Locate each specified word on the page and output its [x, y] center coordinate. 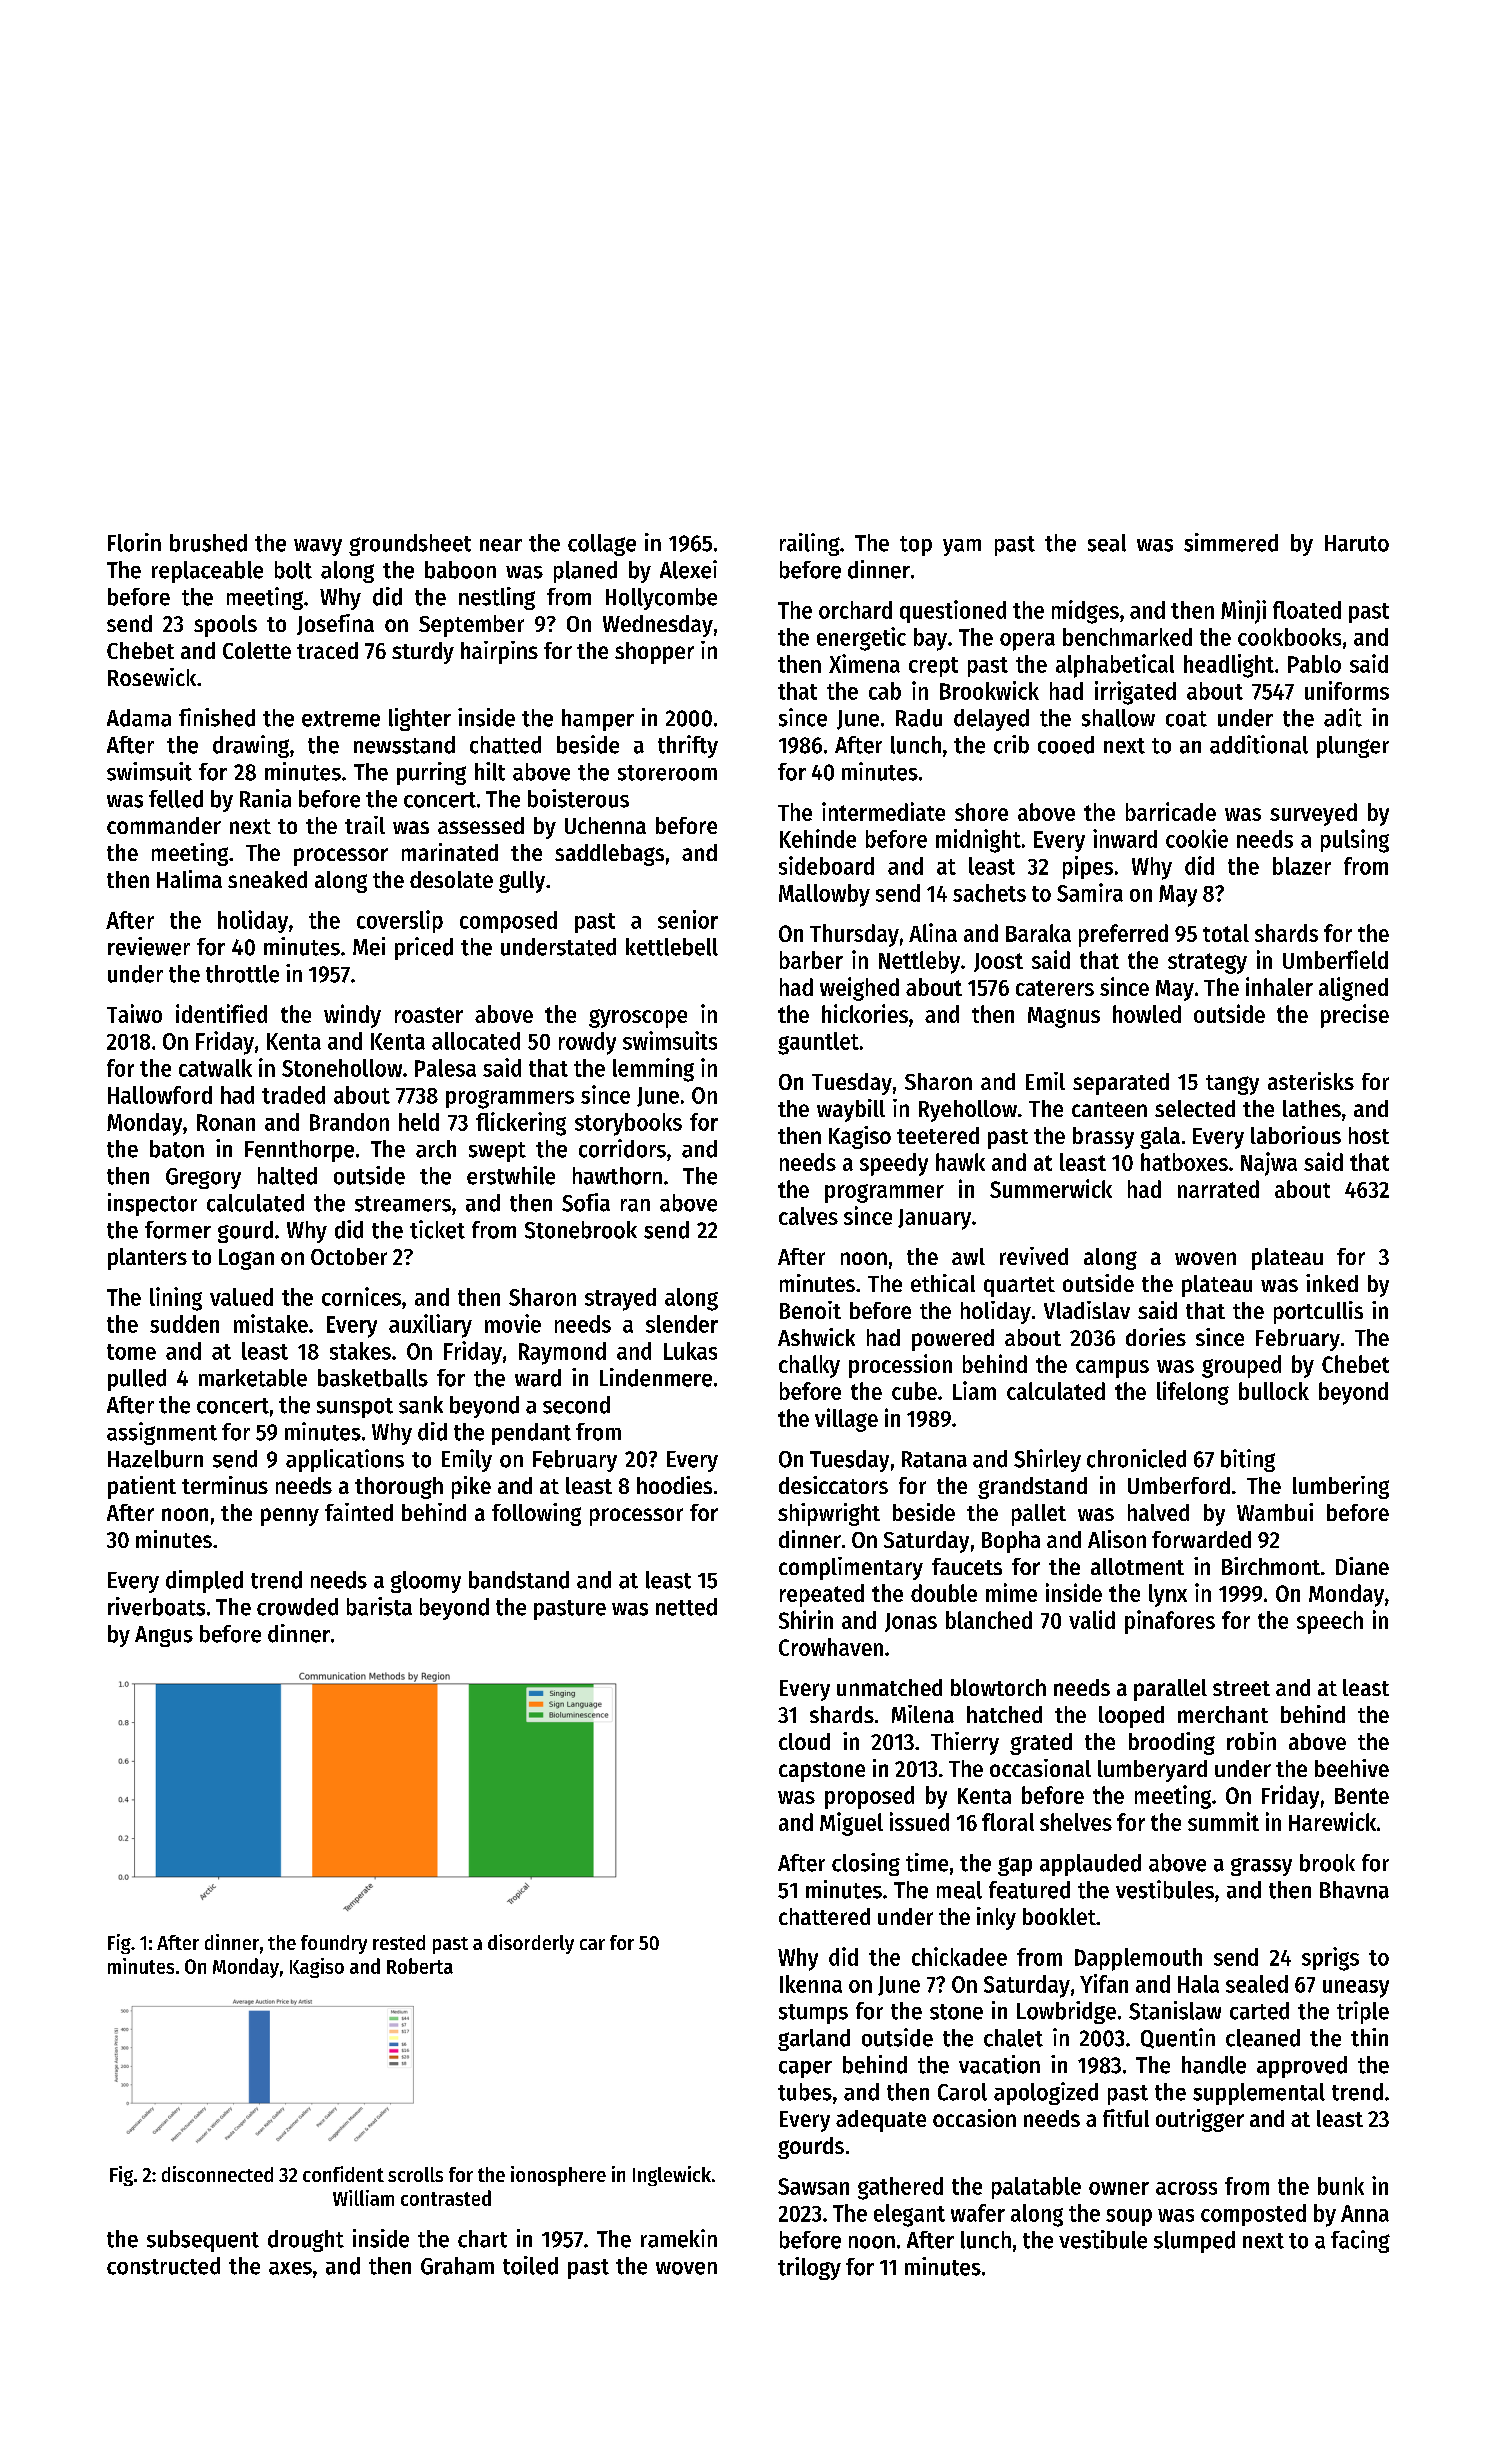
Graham [457, 2266]
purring [431, 773]
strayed [620, 1299]
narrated [1218, 1189]
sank [421, 1405]
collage [602, 545]
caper [805, 2069]
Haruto [1357, 543]
